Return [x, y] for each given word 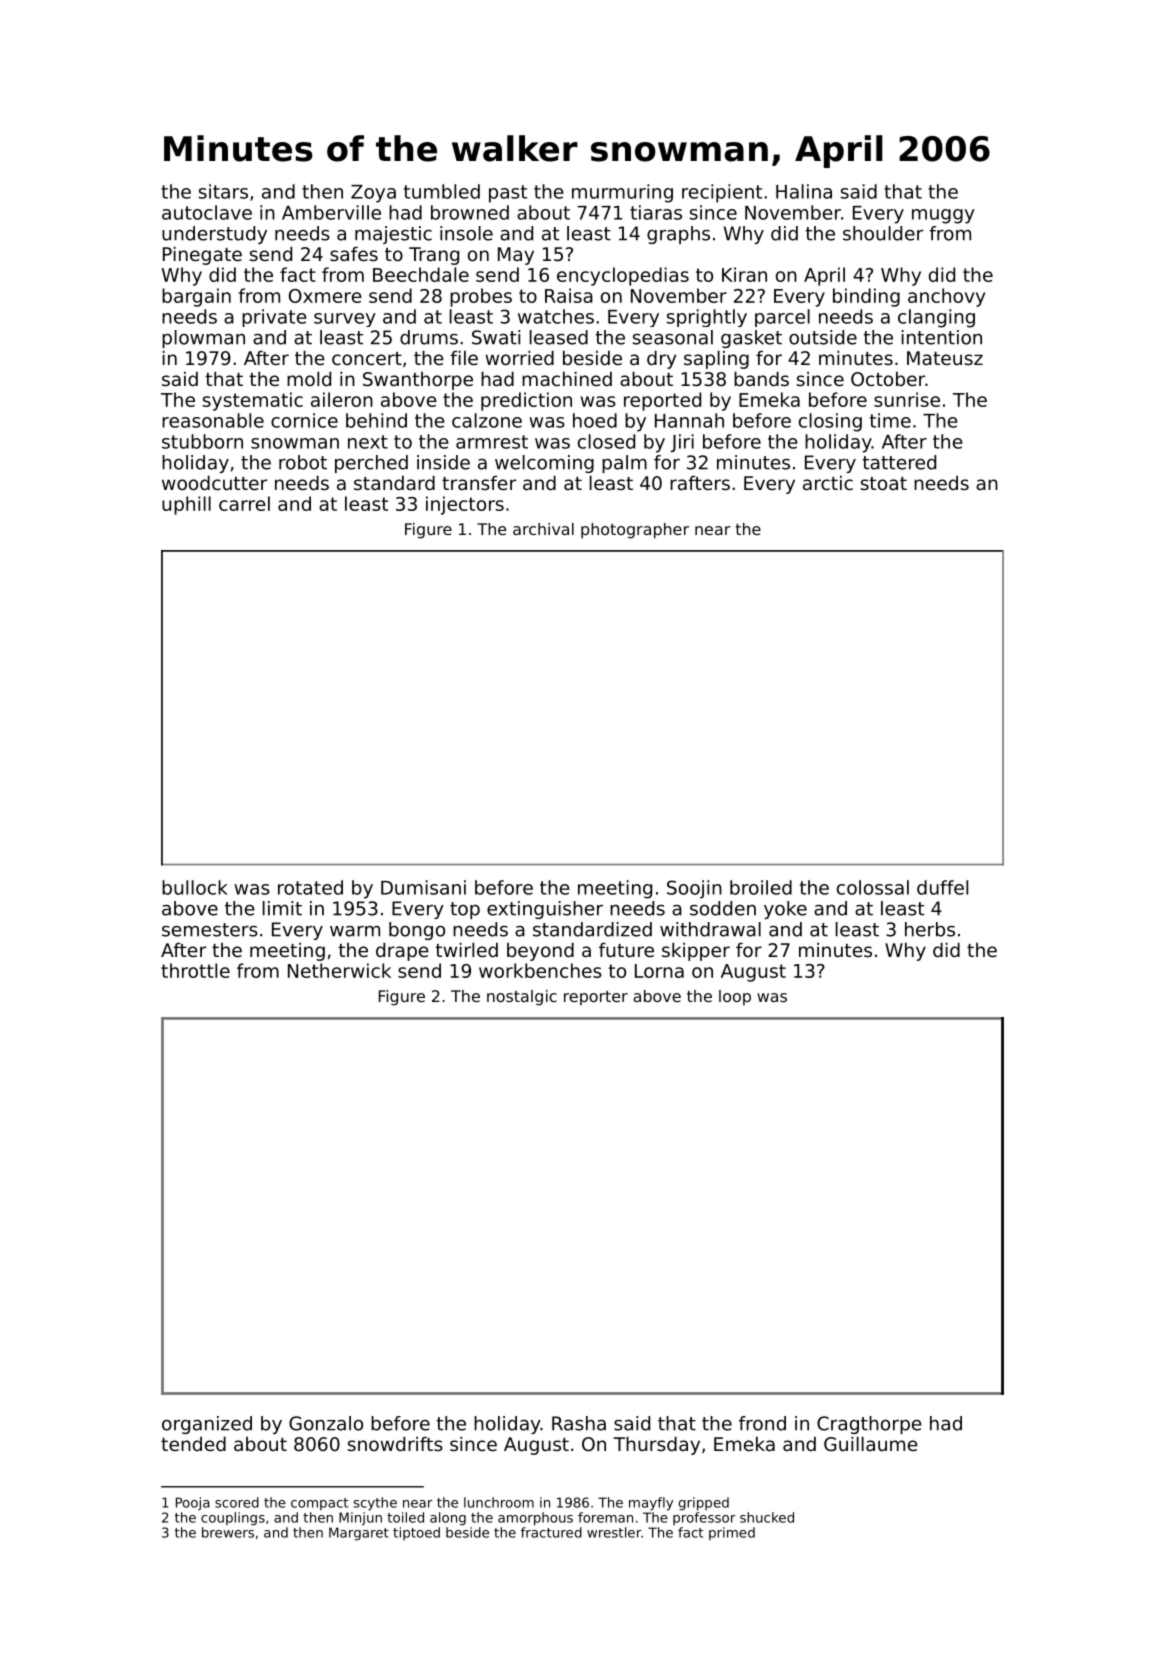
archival [543, 529]
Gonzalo [326, 1423]
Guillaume [871, 1443]
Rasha [579, 1423]
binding [866, 297]
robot [303, 462]
